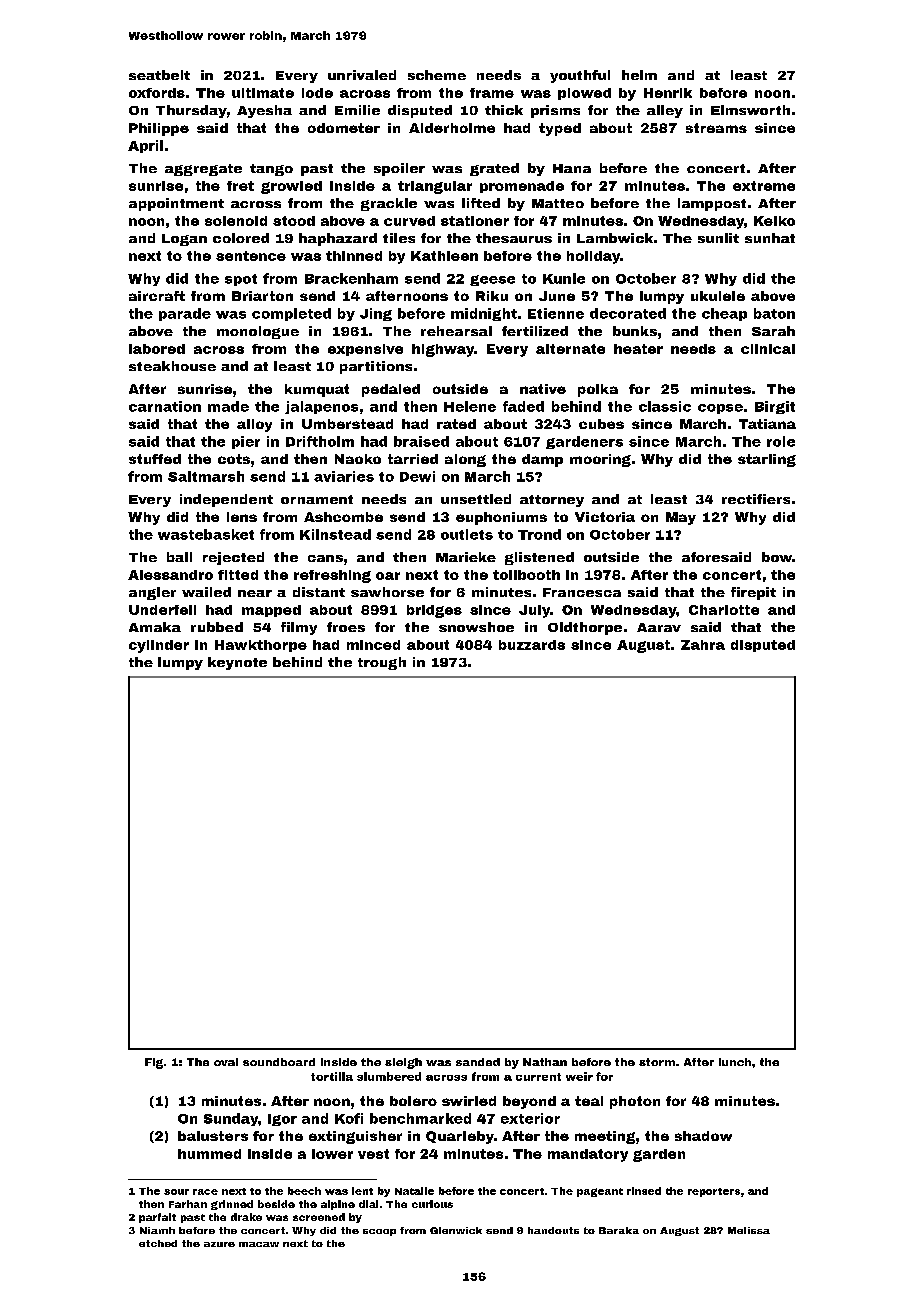 The height and width of the screenshot is (1314, 924). Describe the element at coordinates (665, 406) in the screenshot. I see `classic` at that location.
